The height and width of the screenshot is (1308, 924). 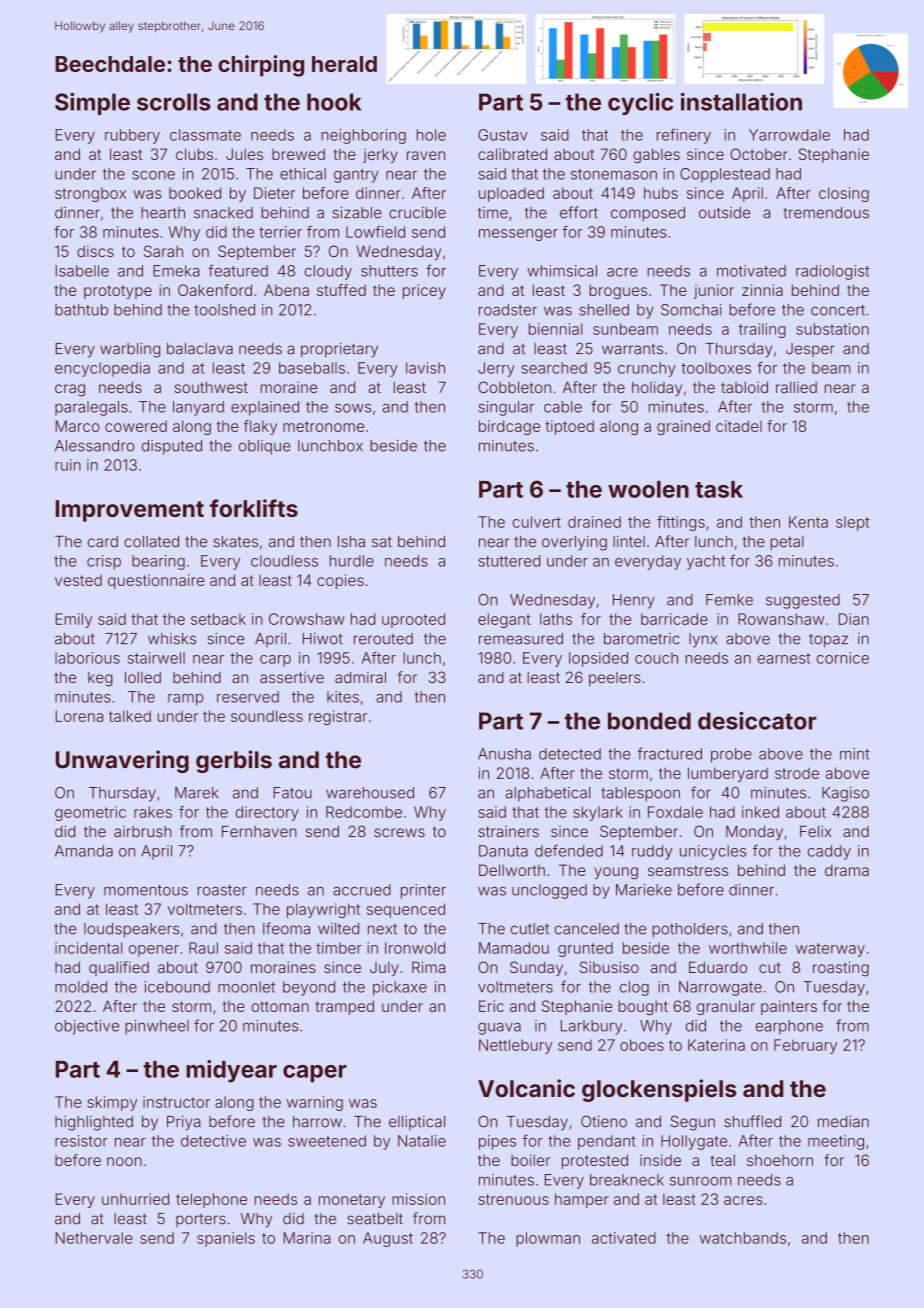 I want to click on watchbands, so click(x=742, y=1238).
